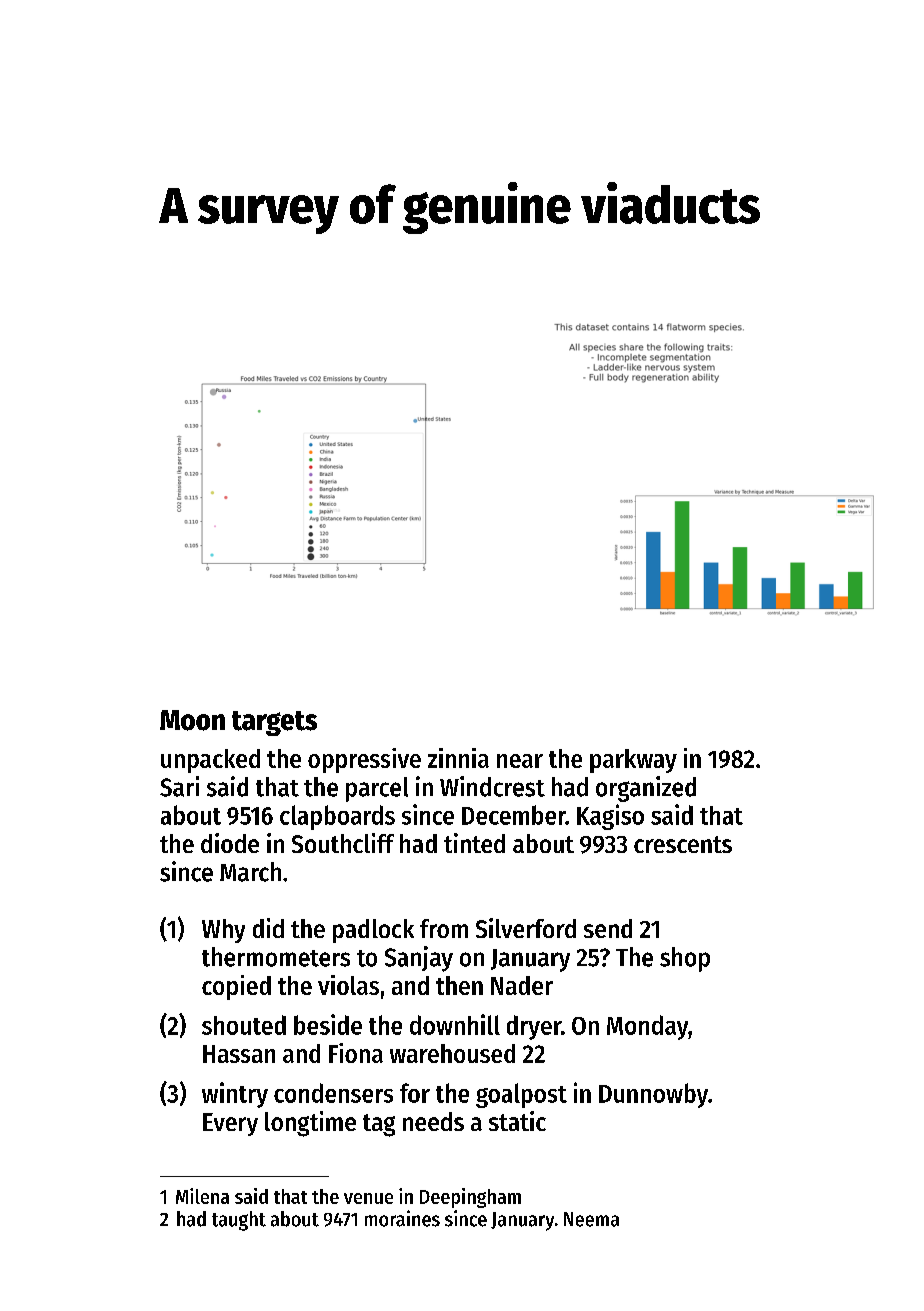 This image has width=924, height=1311. Describe the element at coordinates (230, 1124) in the image. I see `Every` at that location.
